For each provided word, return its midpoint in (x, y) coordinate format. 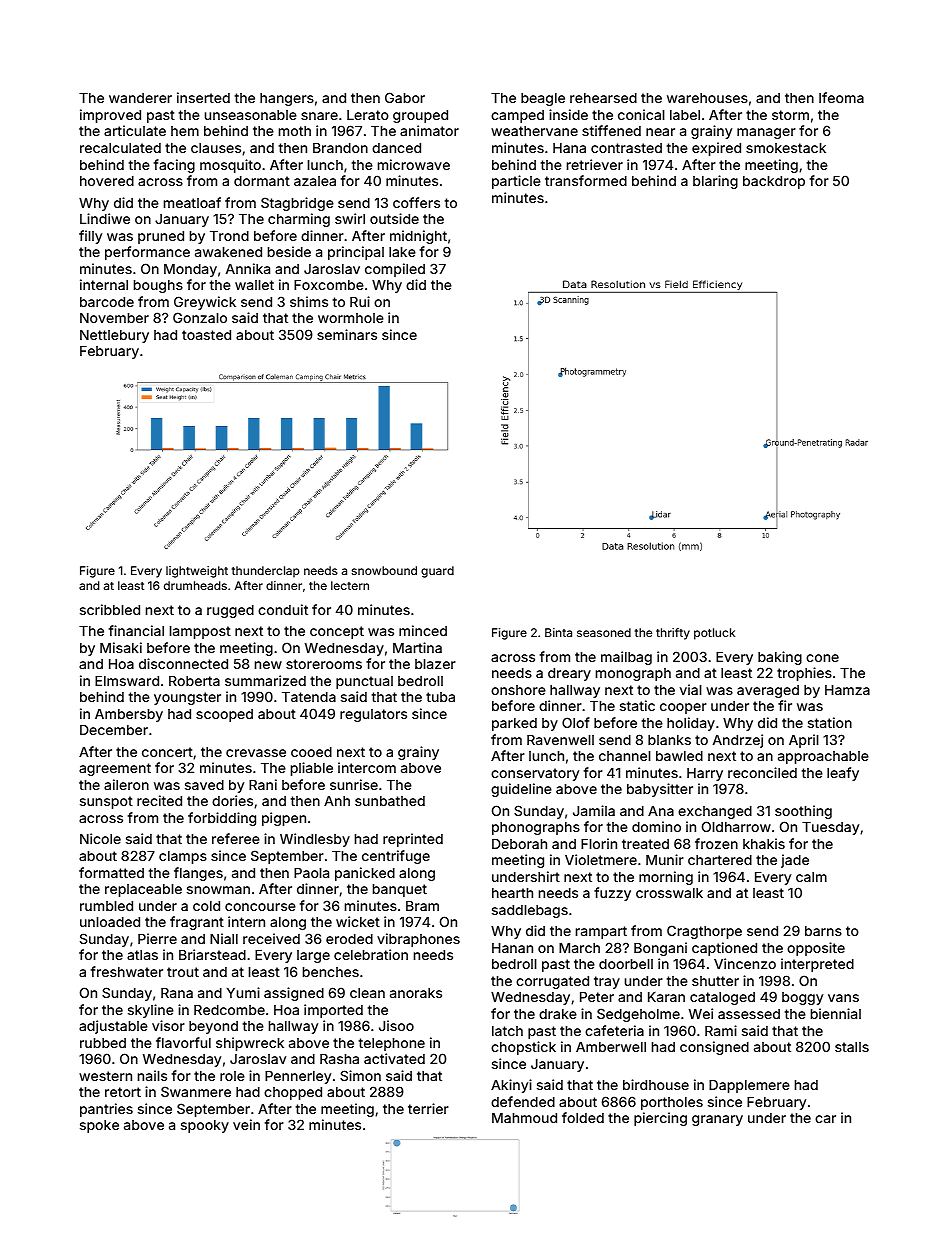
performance (147, 253)
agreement (115, 769)
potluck (714, 634)
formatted (111, 872)
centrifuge (396, 857)
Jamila (594, 810)
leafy (843, 774)
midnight (418, 237)
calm (811, 877)
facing (174, 166)
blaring (715, 182)
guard (437, 572)
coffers (416, 202)
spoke (99, 1126)
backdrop (774, 182)
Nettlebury (114, 336)
